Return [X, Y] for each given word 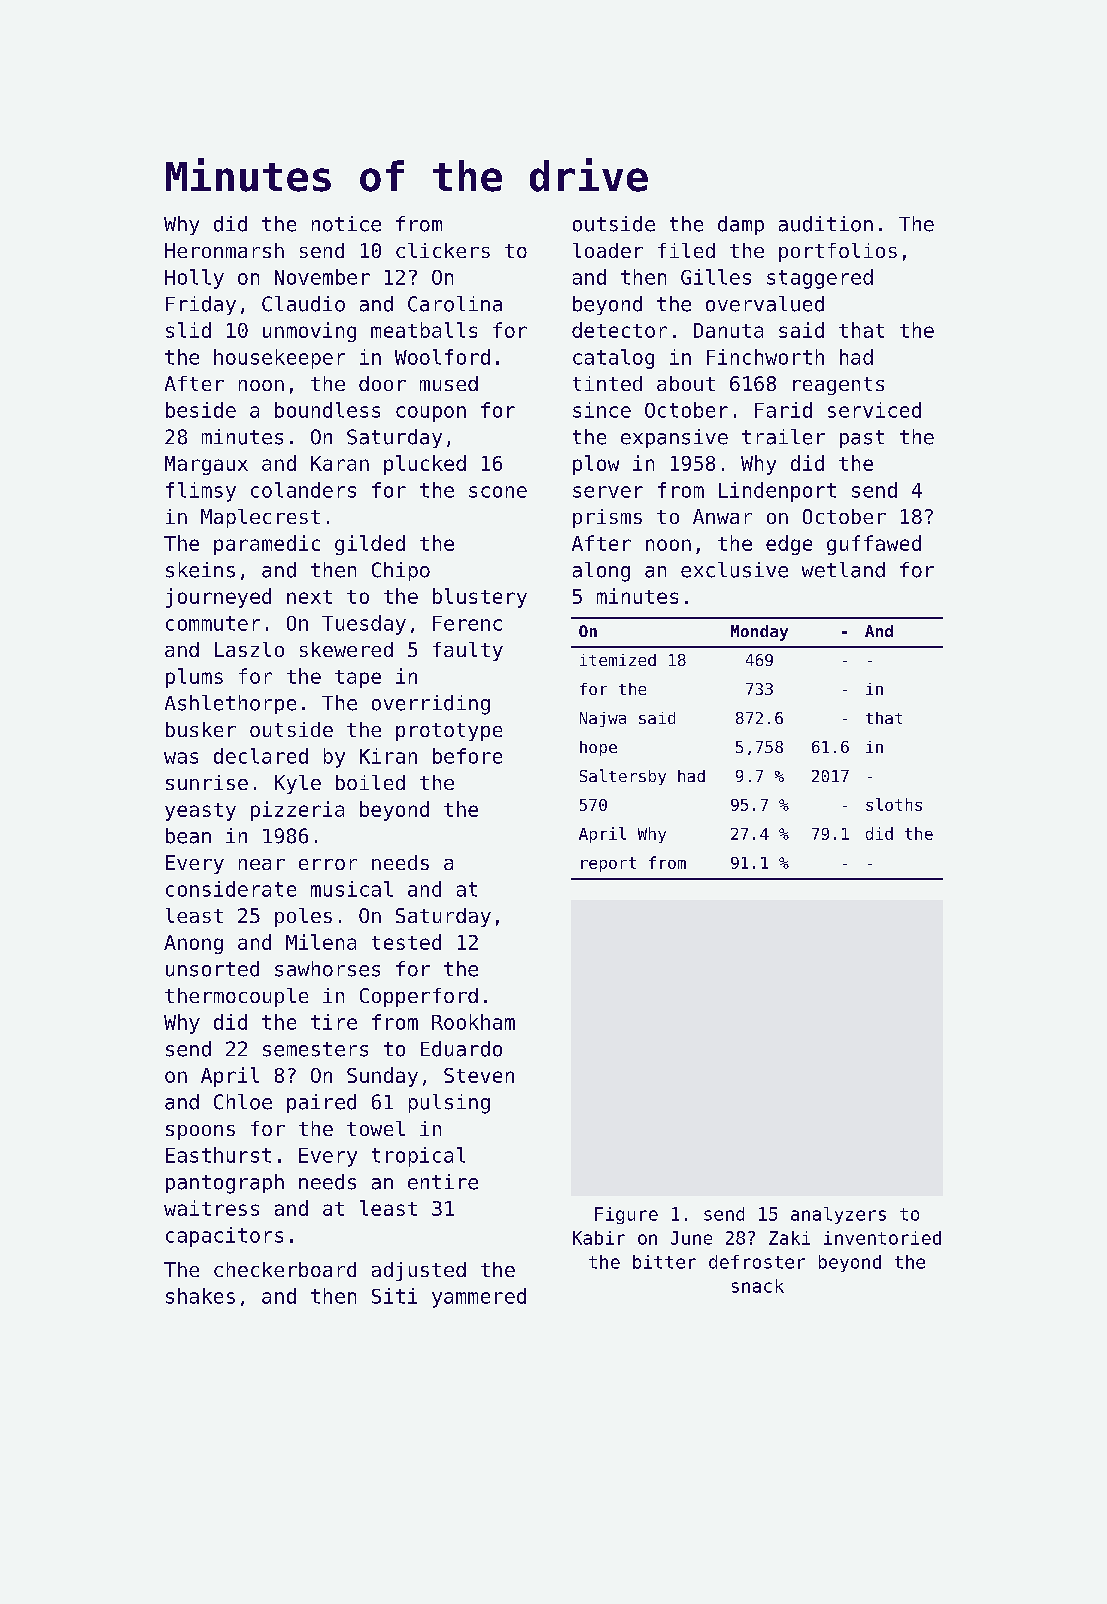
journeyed [218, 598]
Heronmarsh [224, 250]
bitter [664, 1262]
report [608, 864]
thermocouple [236, 997]
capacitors [224, 1237]
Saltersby [623, 777]
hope [598, 748]
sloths [894, 804]
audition [826, 224]
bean [188, 836]
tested [406, 942]
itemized [618, 660]
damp [741, 225]
